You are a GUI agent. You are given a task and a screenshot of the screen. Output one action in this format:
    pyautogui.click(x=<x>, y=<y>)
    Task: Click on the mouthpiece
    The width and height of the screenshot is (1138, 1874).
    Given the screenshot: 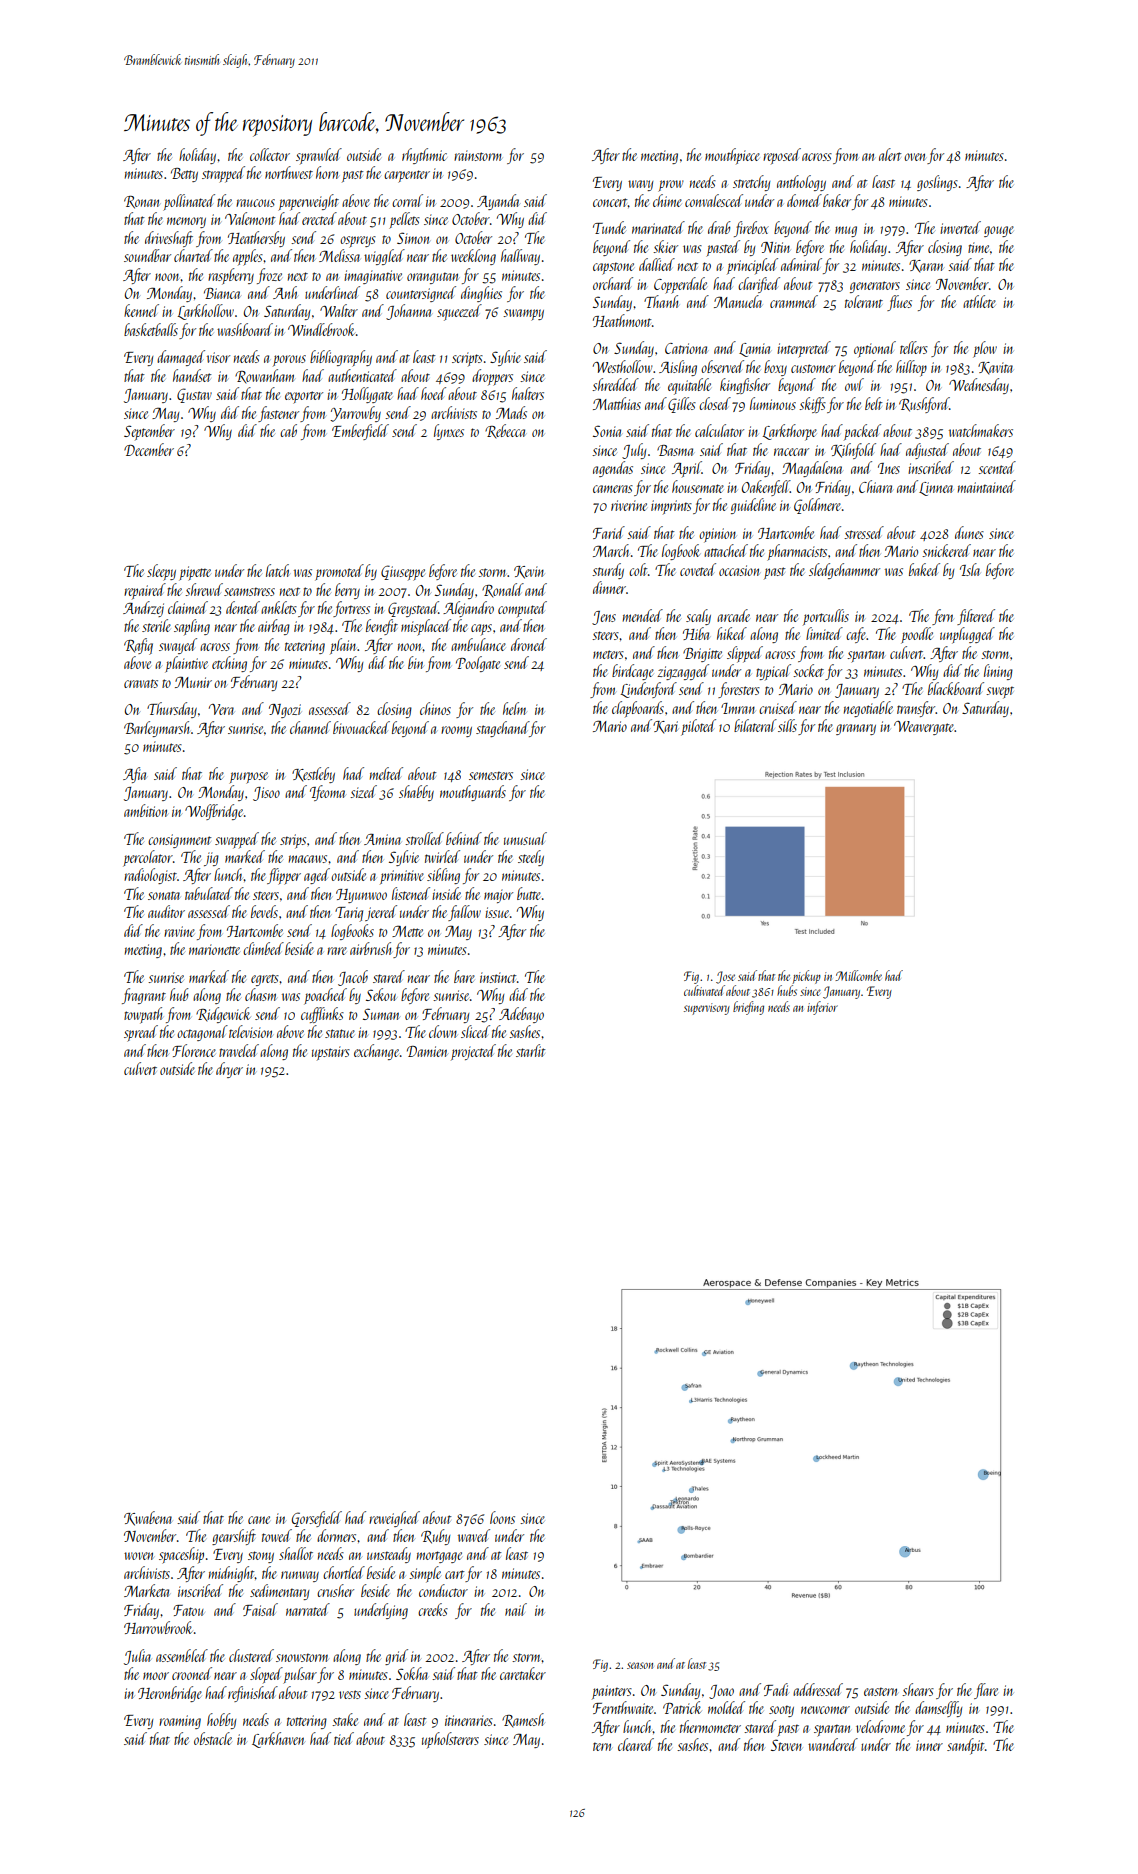 What is the action you would take?
    pyautogui.click(x=732, y=156)
